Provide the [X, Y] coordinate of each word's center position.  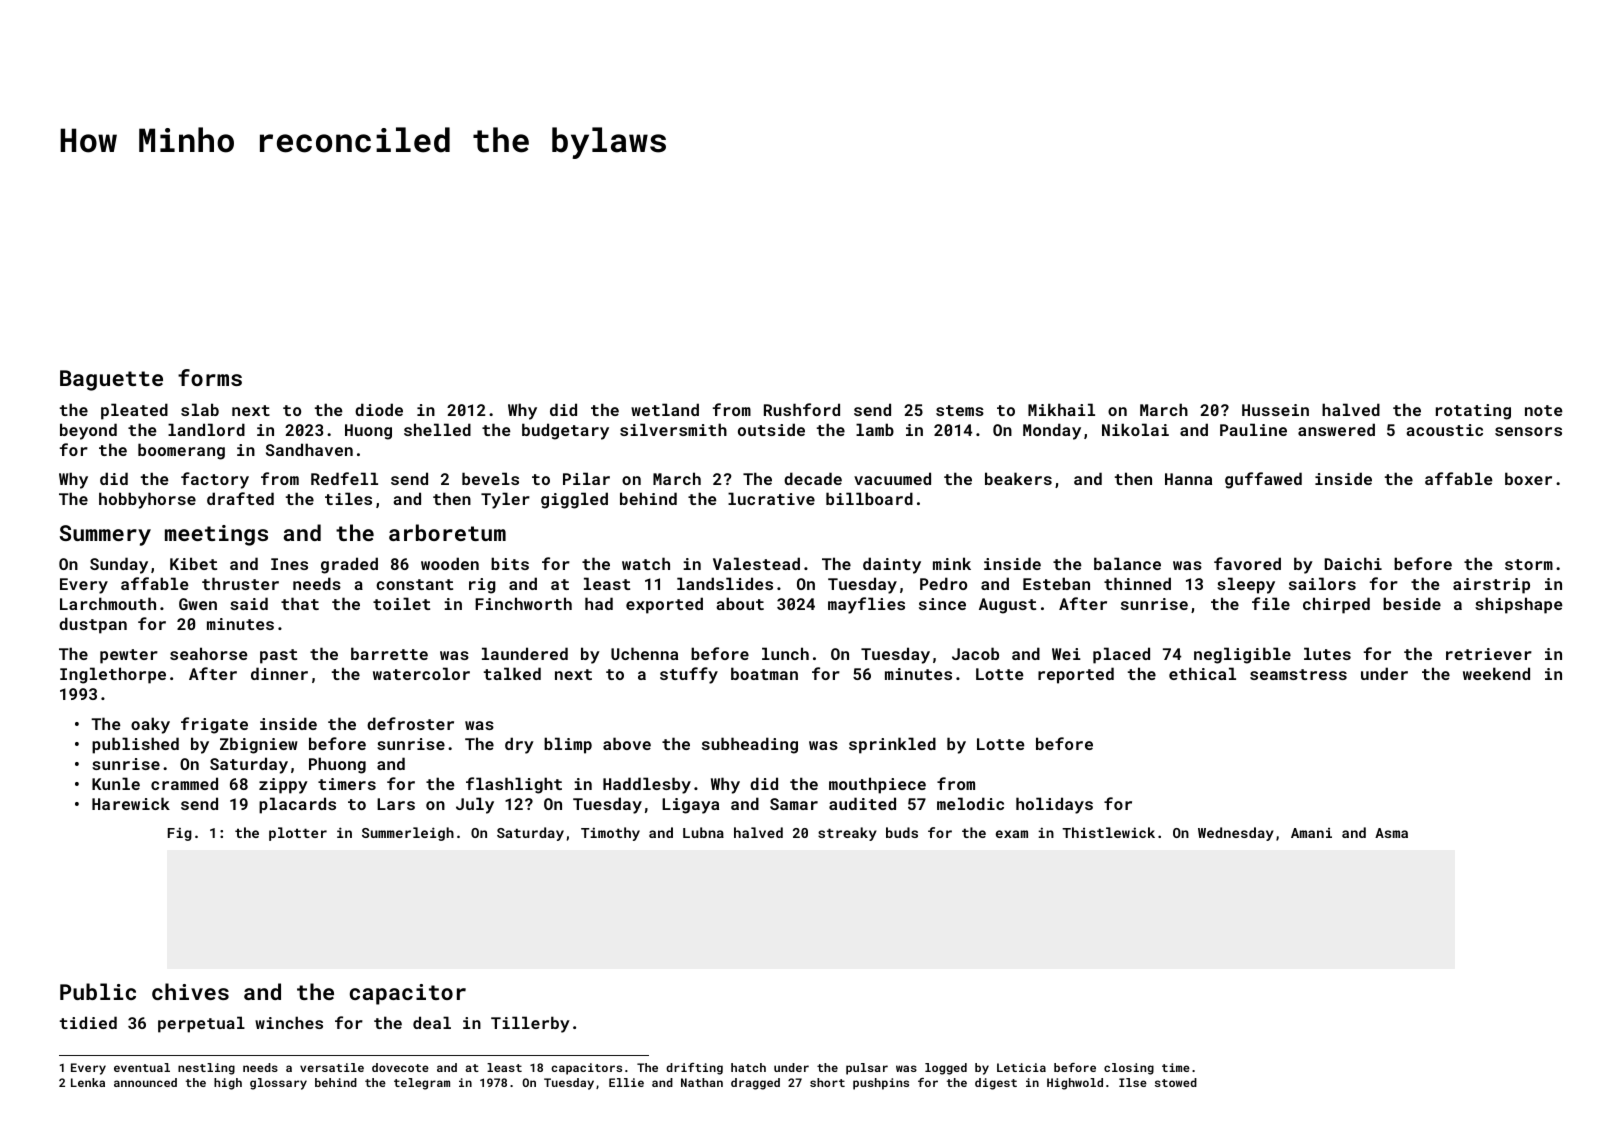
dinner [279, 673]
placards [297, 805]
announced [145, 1082]
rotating [1473, 412]
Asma [1391, 833]
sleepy [1246, 585]
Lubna [703, 832]
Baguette [111, 380]
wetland [665, 409]
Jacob [975, 653]
